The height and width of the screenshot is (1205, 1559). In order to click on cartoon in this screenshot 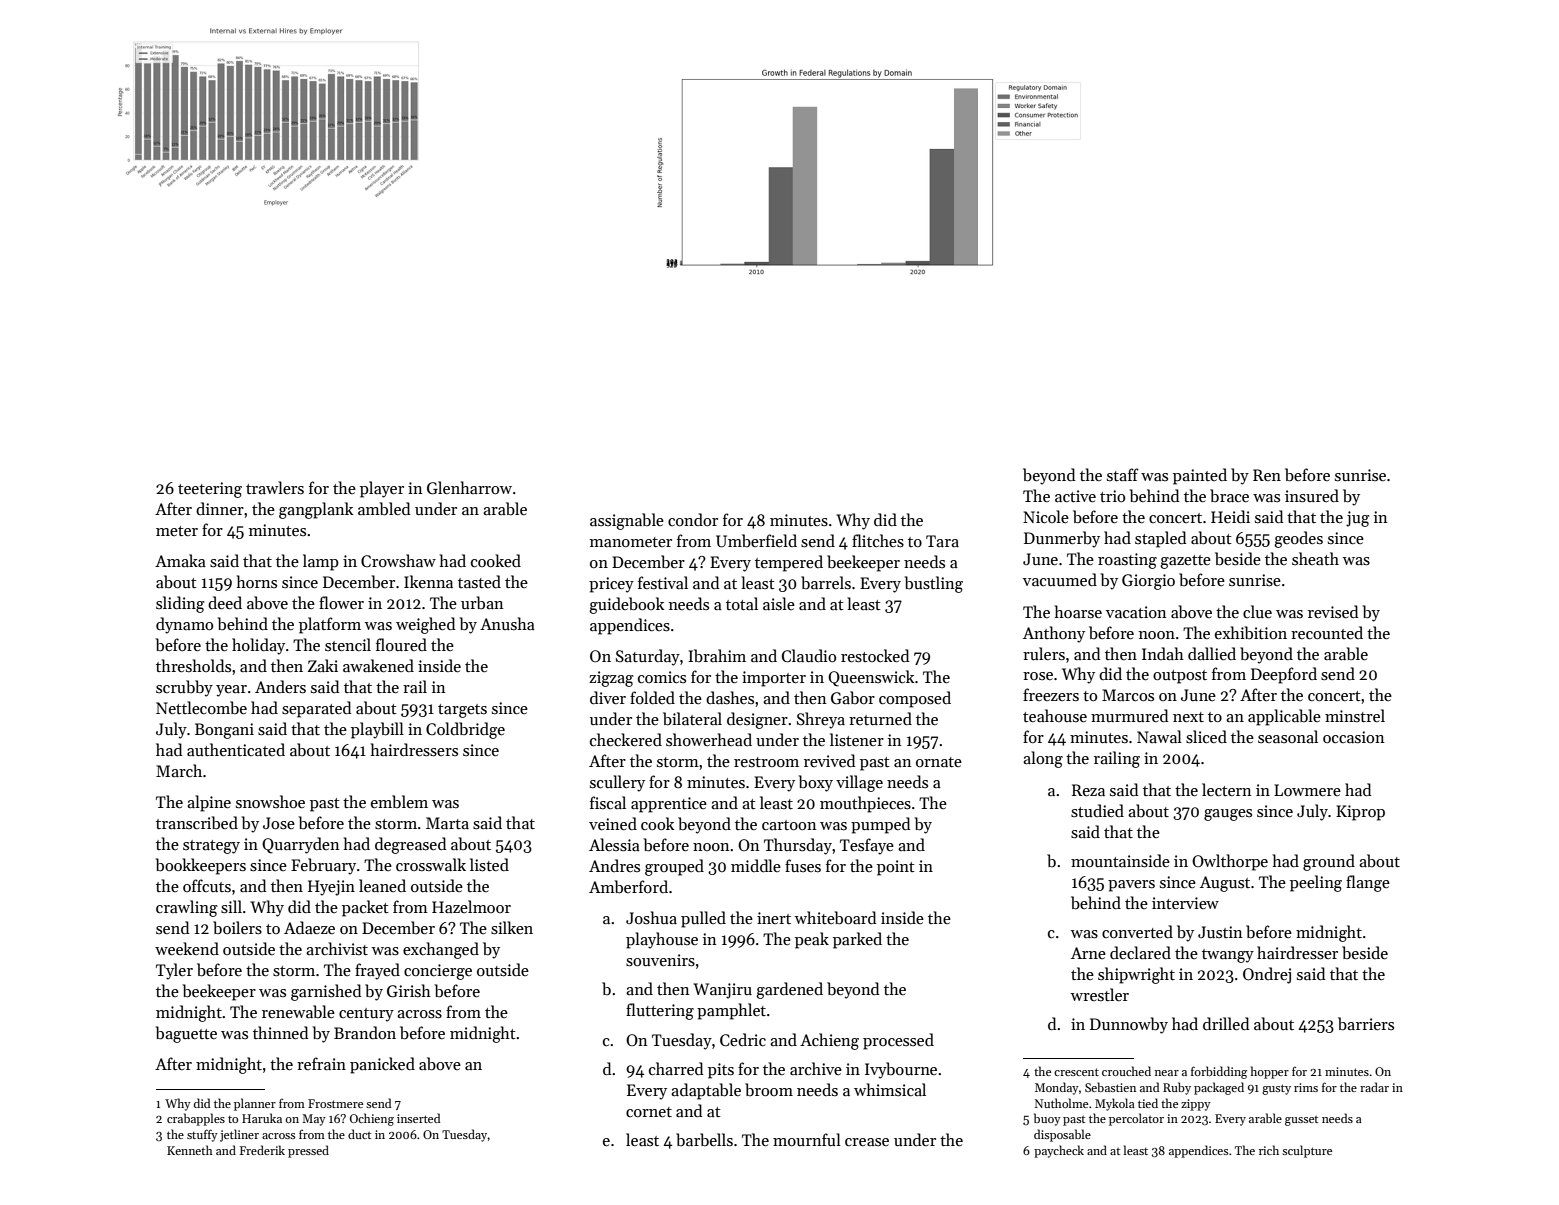, I will do `click(789, 825)`.
